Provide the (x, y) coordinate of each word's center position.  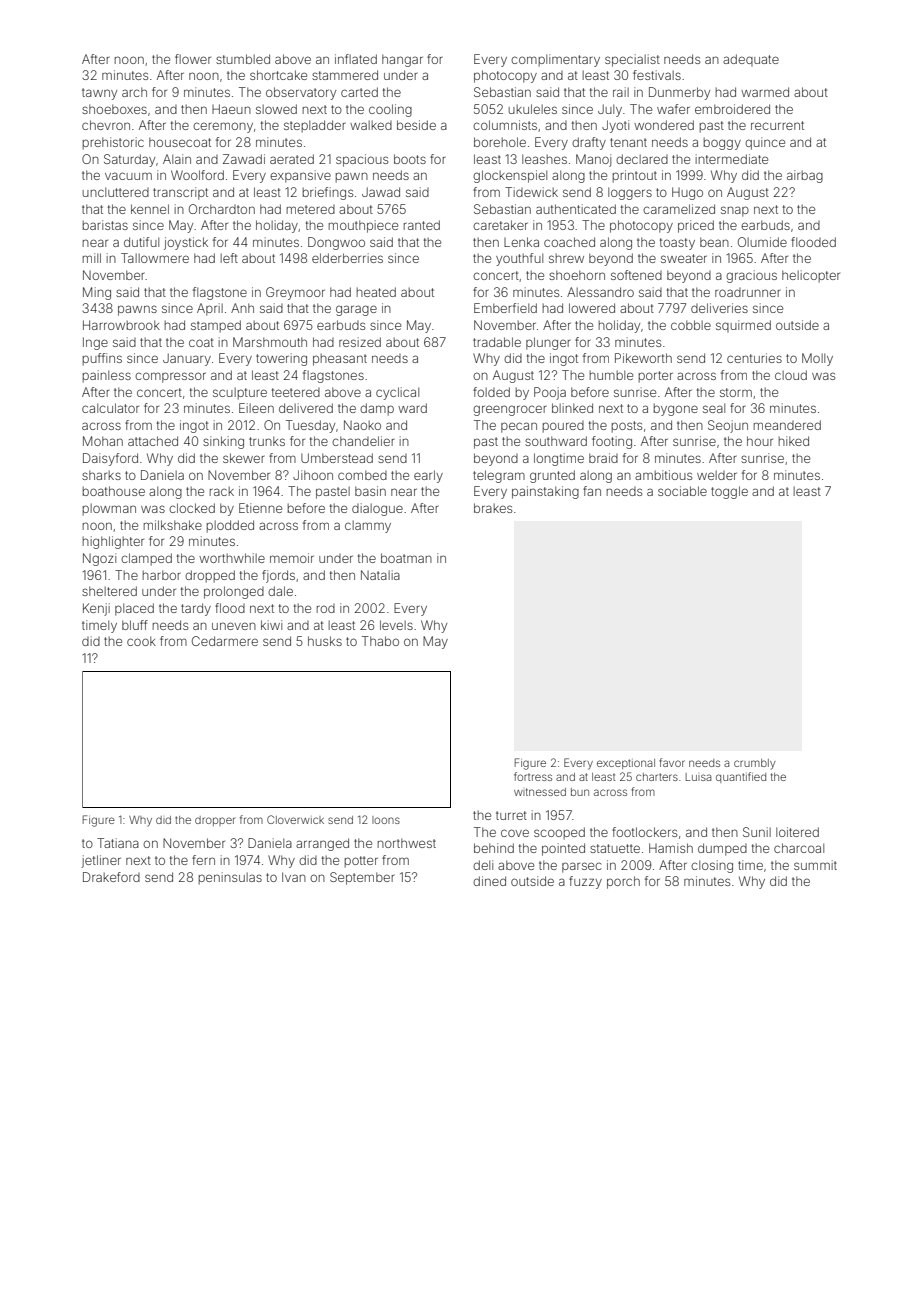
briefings (328, 193)
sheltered (109, 591)
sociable (682, 491)
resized (360, 342)
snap (735, 211)
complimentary (555, 60)
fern (203, 860)
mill (92, 258)
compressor (170, 377)
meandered (787, 425)
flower (193, 59)
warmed (765, 92)
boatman (406, 558)
